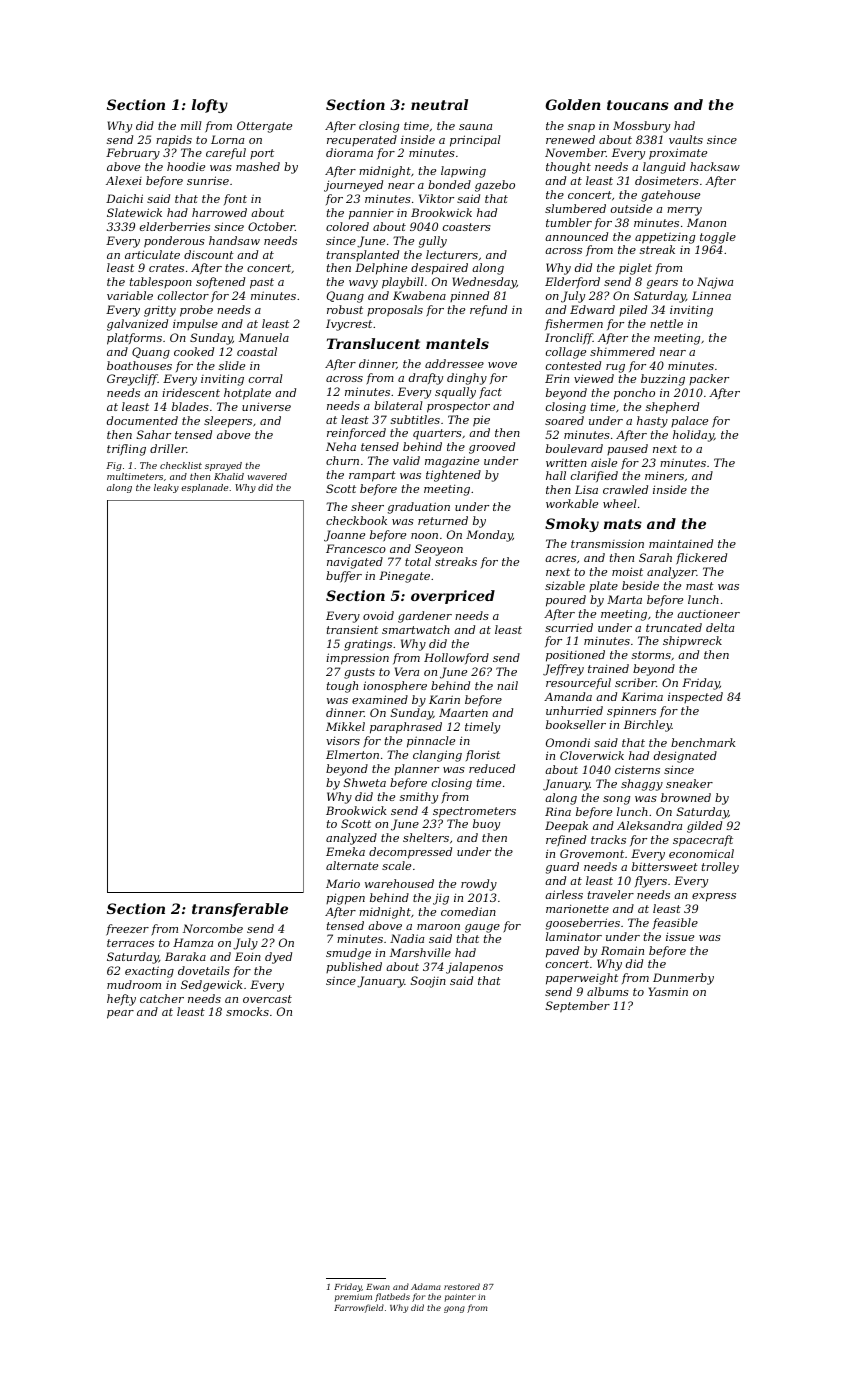 The width and height of the screenshot is (849, 1400). I want to click on Adama, so click(426, 1286).
